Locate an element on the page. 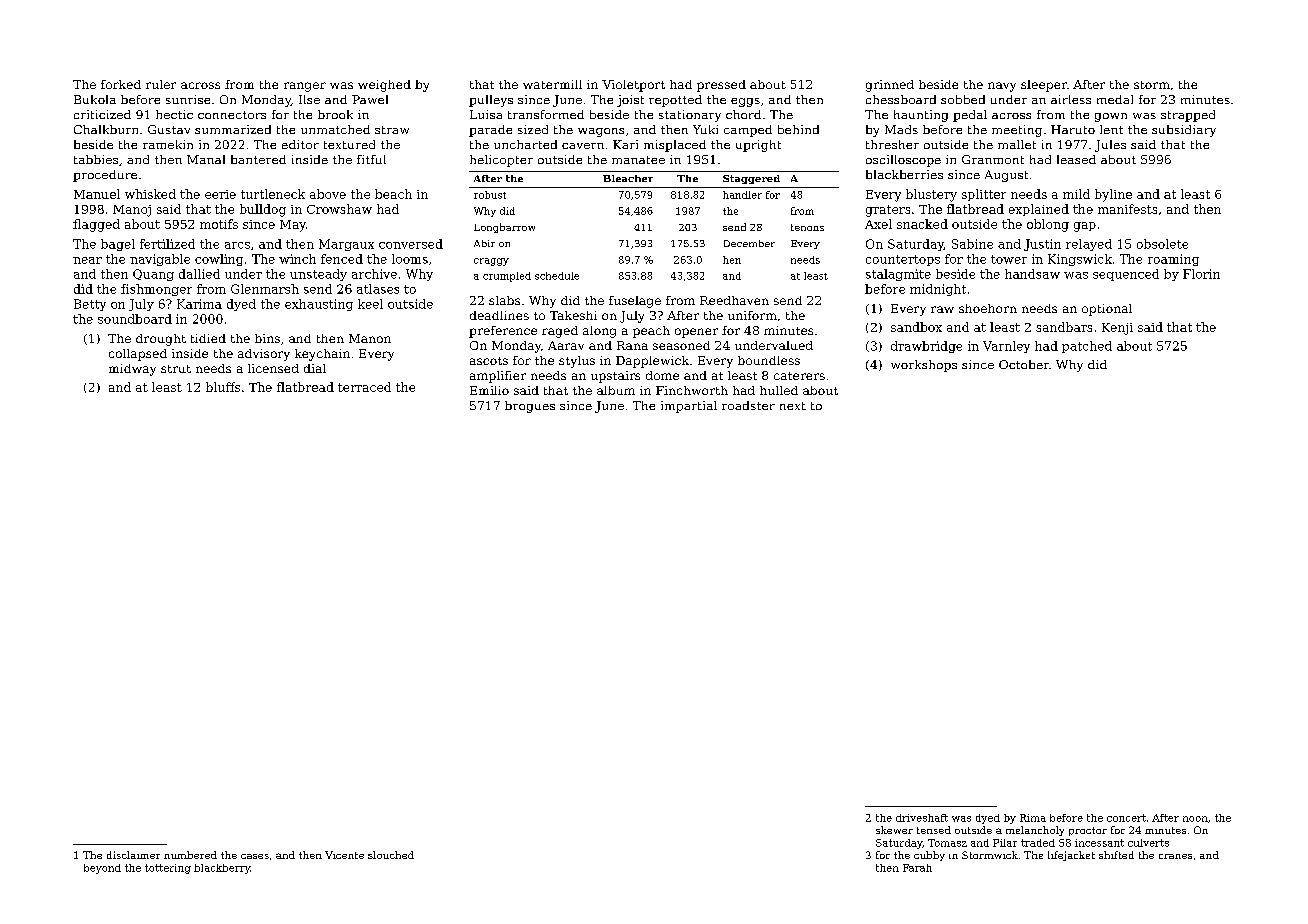 This document has height=924, width=1308. October is located at coordinates (1024, 364).
